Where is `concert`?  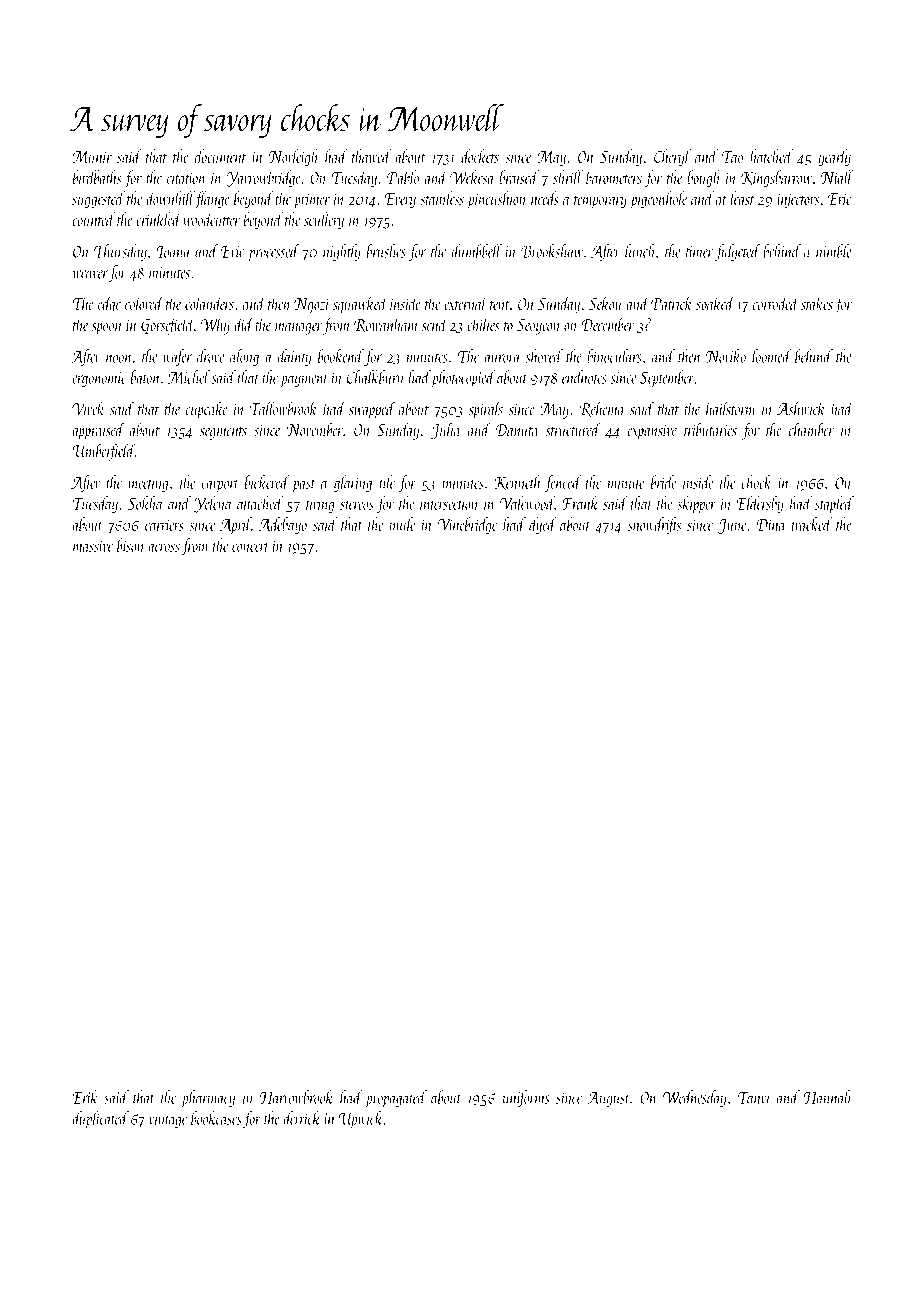 concert is located at coordinates (250, 547).
